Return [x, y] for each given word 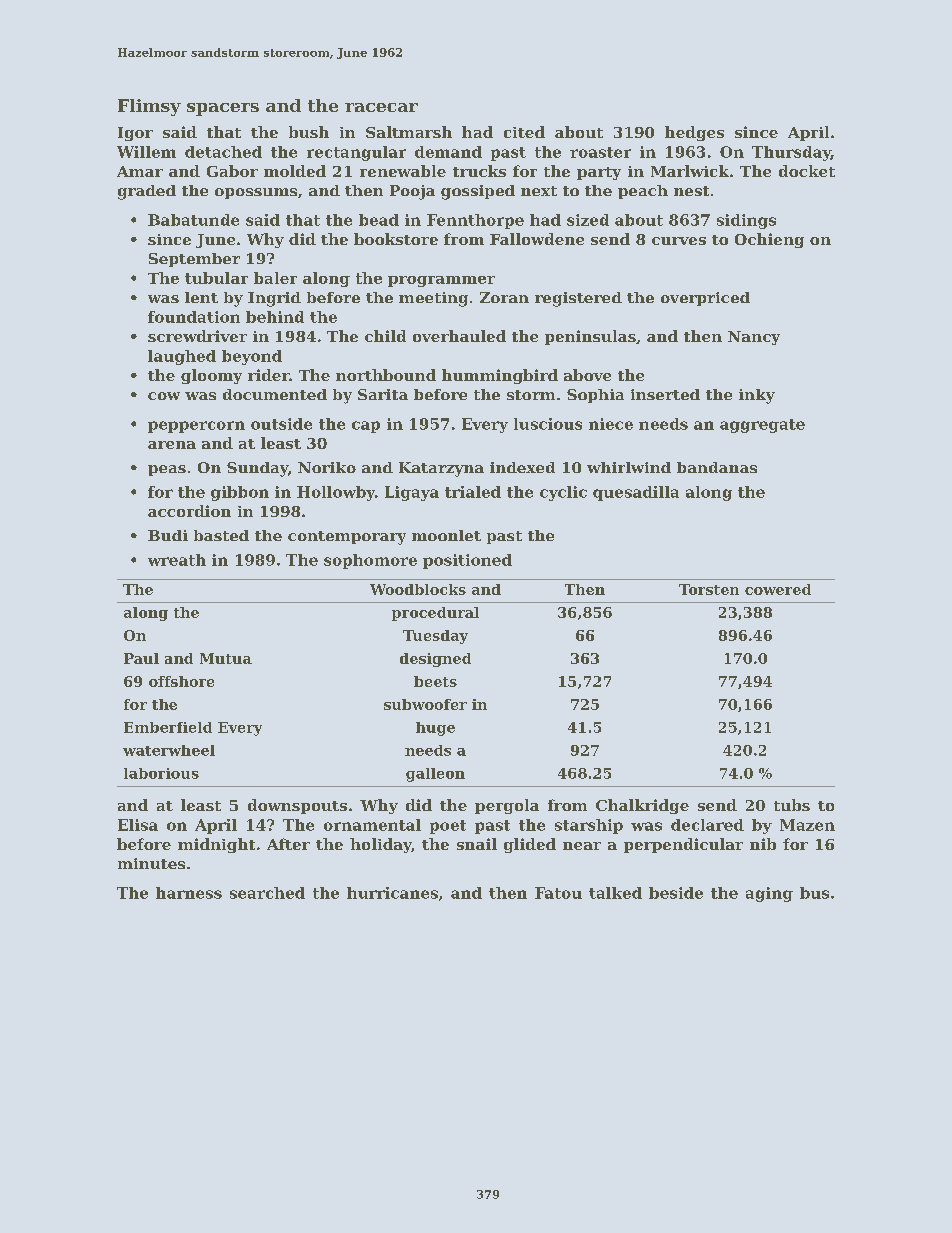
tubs [792, 805]
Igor [135, 134]
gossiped [478, 192]
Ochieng [769, 240]
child [385, 336]
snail [477, 844]
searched [267, 893]
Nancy [754, 338]
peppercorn [196, 427]
